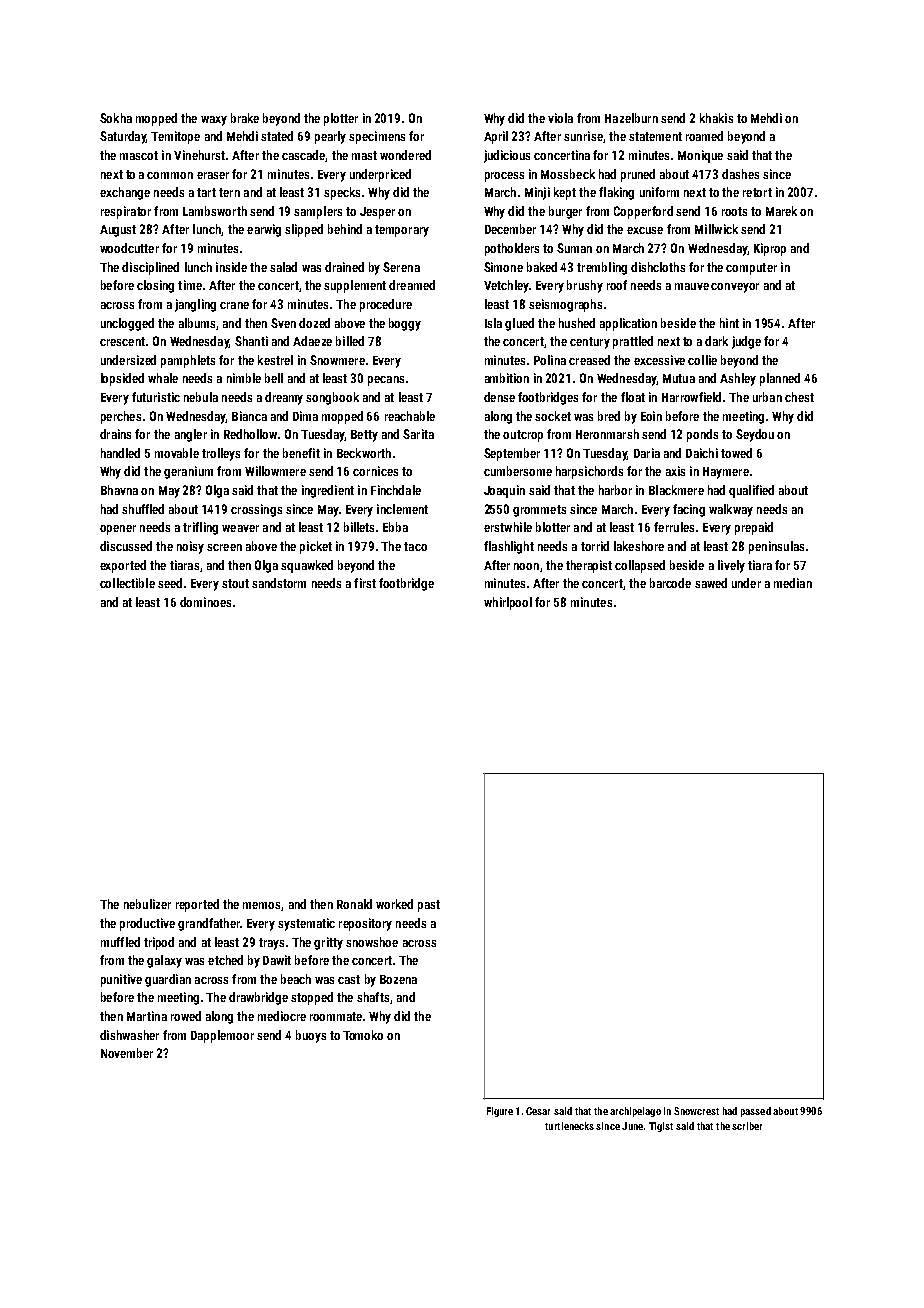 The height and width of the document is (1308, 924). What do you see at coordinates (147, 904) in the document?
I see `nebulizer` at bounding box center [147, 904].
